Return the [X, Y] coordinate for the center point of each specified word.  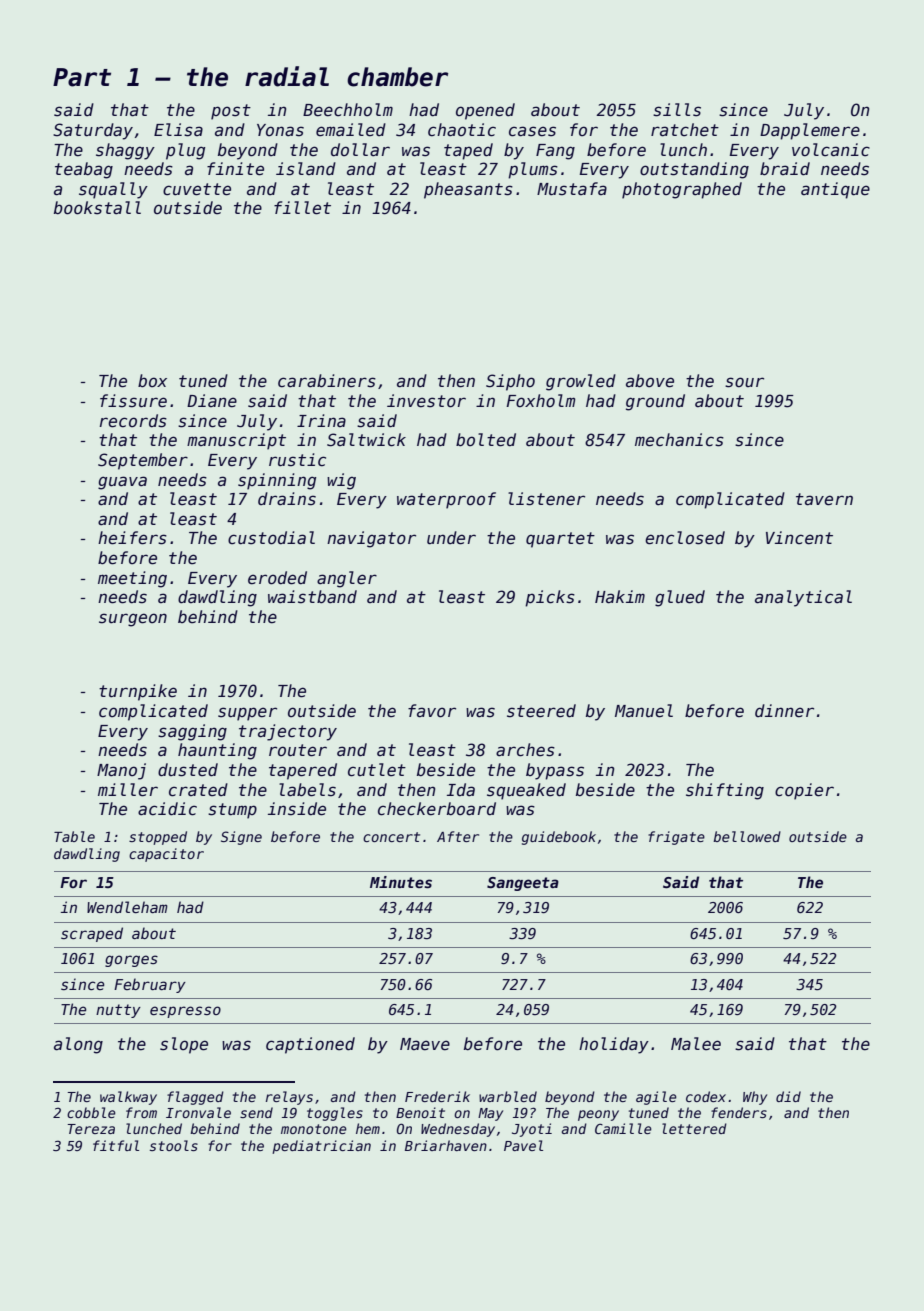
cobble [91, 1112]
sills [677, 110]
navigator [371, 539]
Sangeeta [523, 884]
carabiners [327, 381]
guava [122, 483]
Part [82, 77]
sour [744, 382]
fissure [133, 401]
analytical [803, 598]
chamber [397, 77]
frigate [676, 838]
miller [128, 790]
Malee [696, 1043]
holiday [614, 1045]
